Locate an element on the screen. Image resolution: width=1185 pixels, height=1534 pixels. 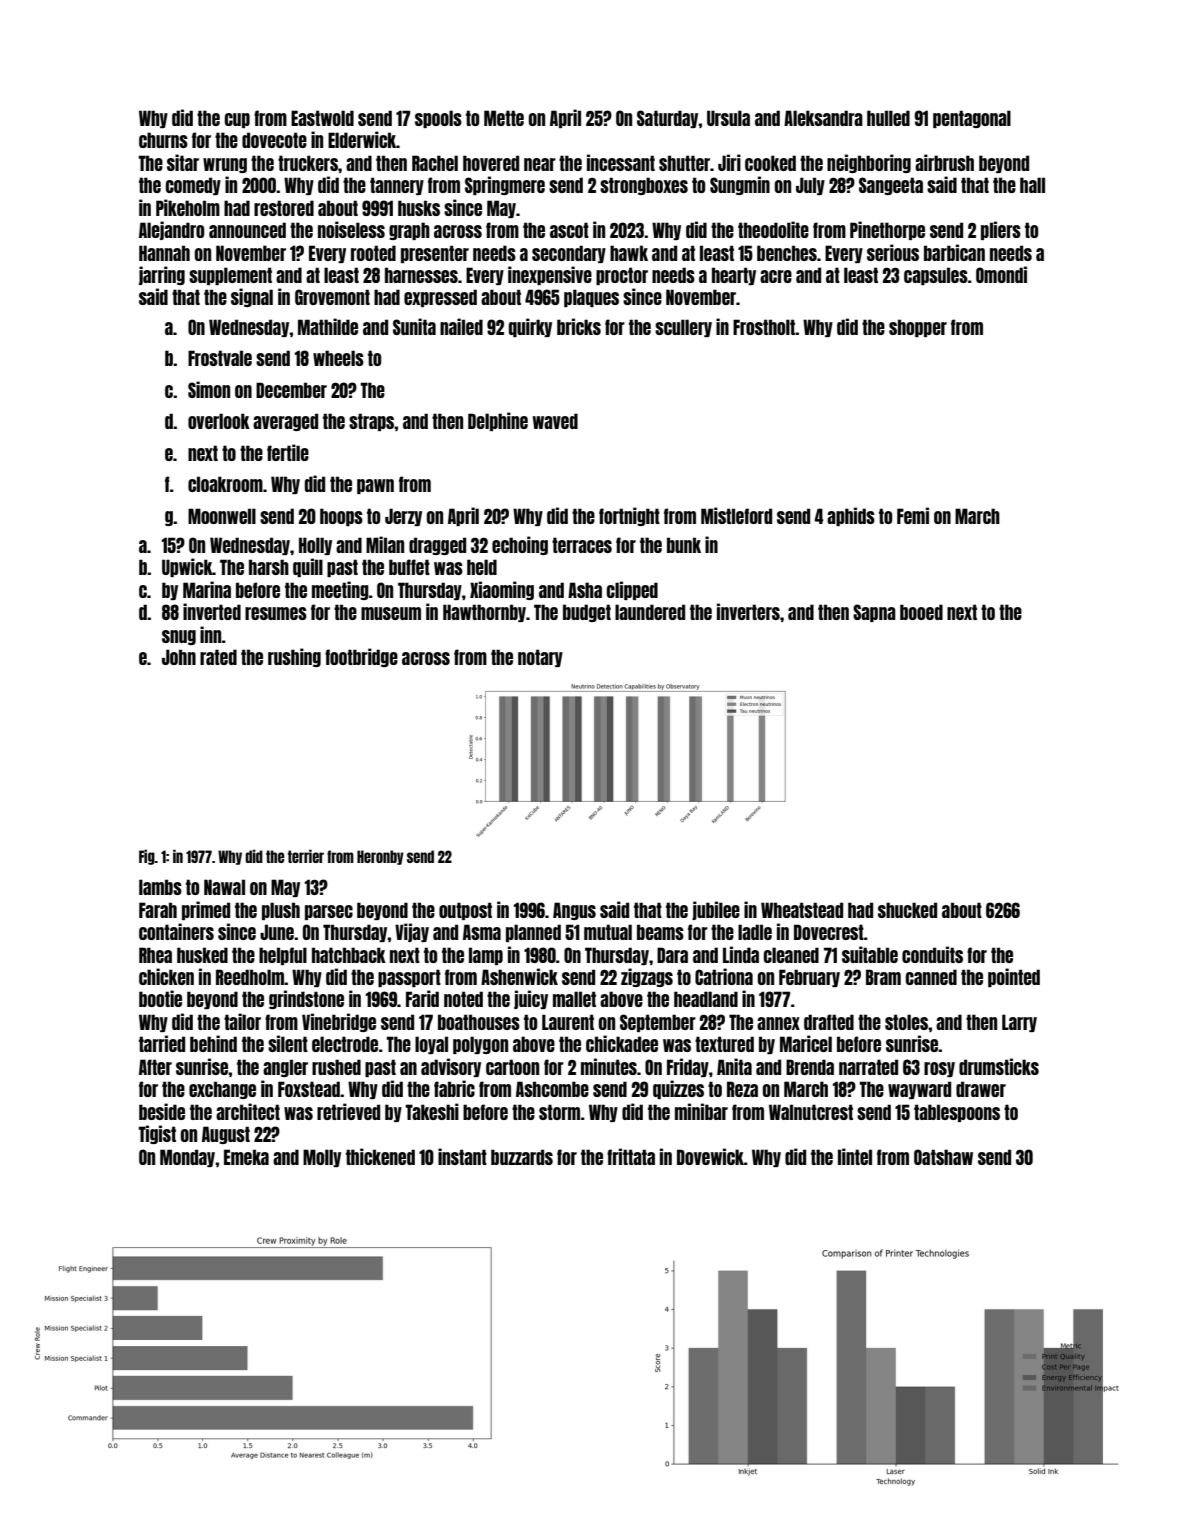
footbridge is located at coordinates (361, 657).
